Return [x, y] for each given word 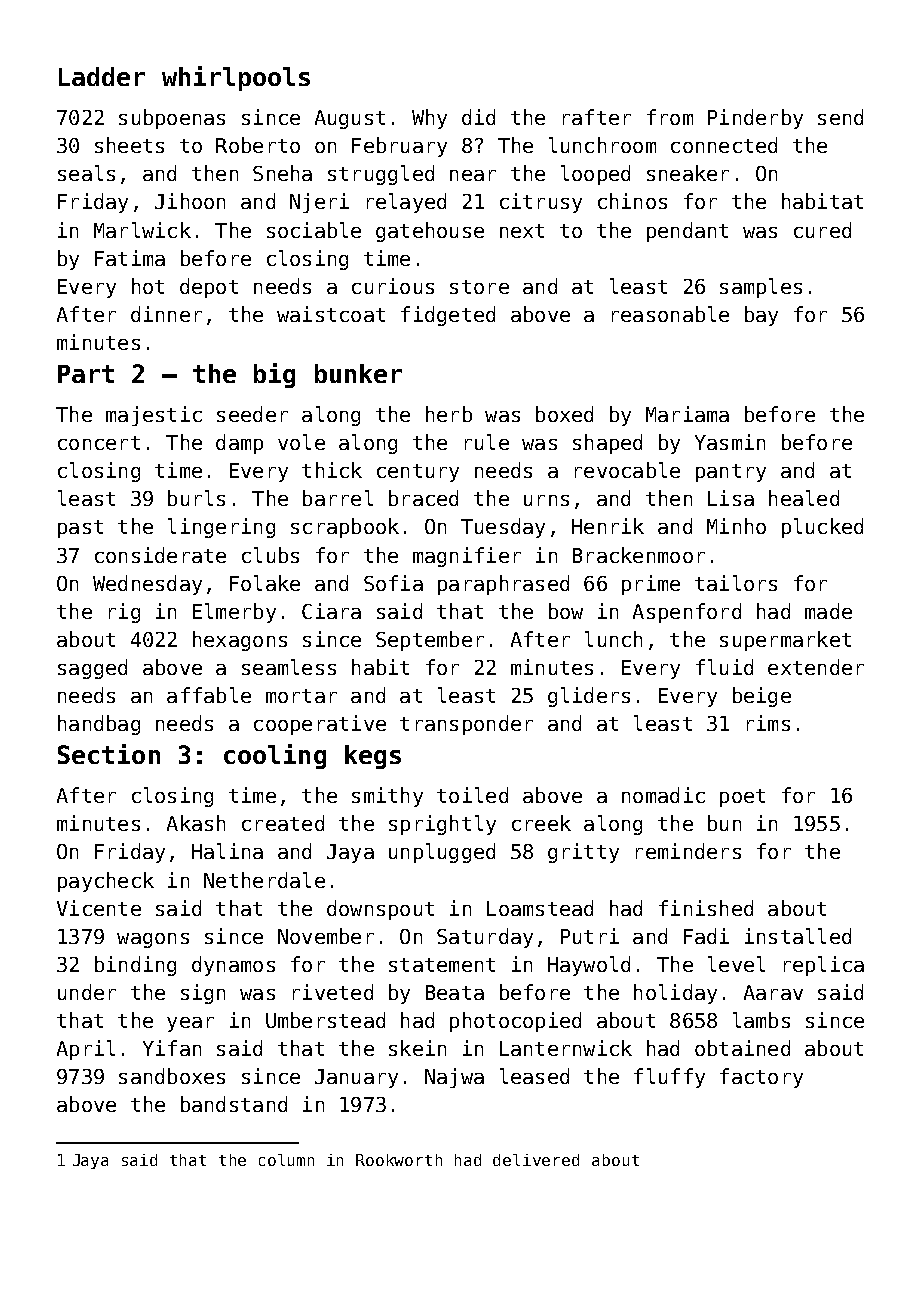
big [274, 375]
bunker [358, 373]
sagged [92, 669]
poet [742, 798]
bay [761, 316]
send [840, 117]
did [478, 117]
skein [417, 1048]
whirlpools [236, 78]
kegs [373, 757]
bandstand [234, 1104]
